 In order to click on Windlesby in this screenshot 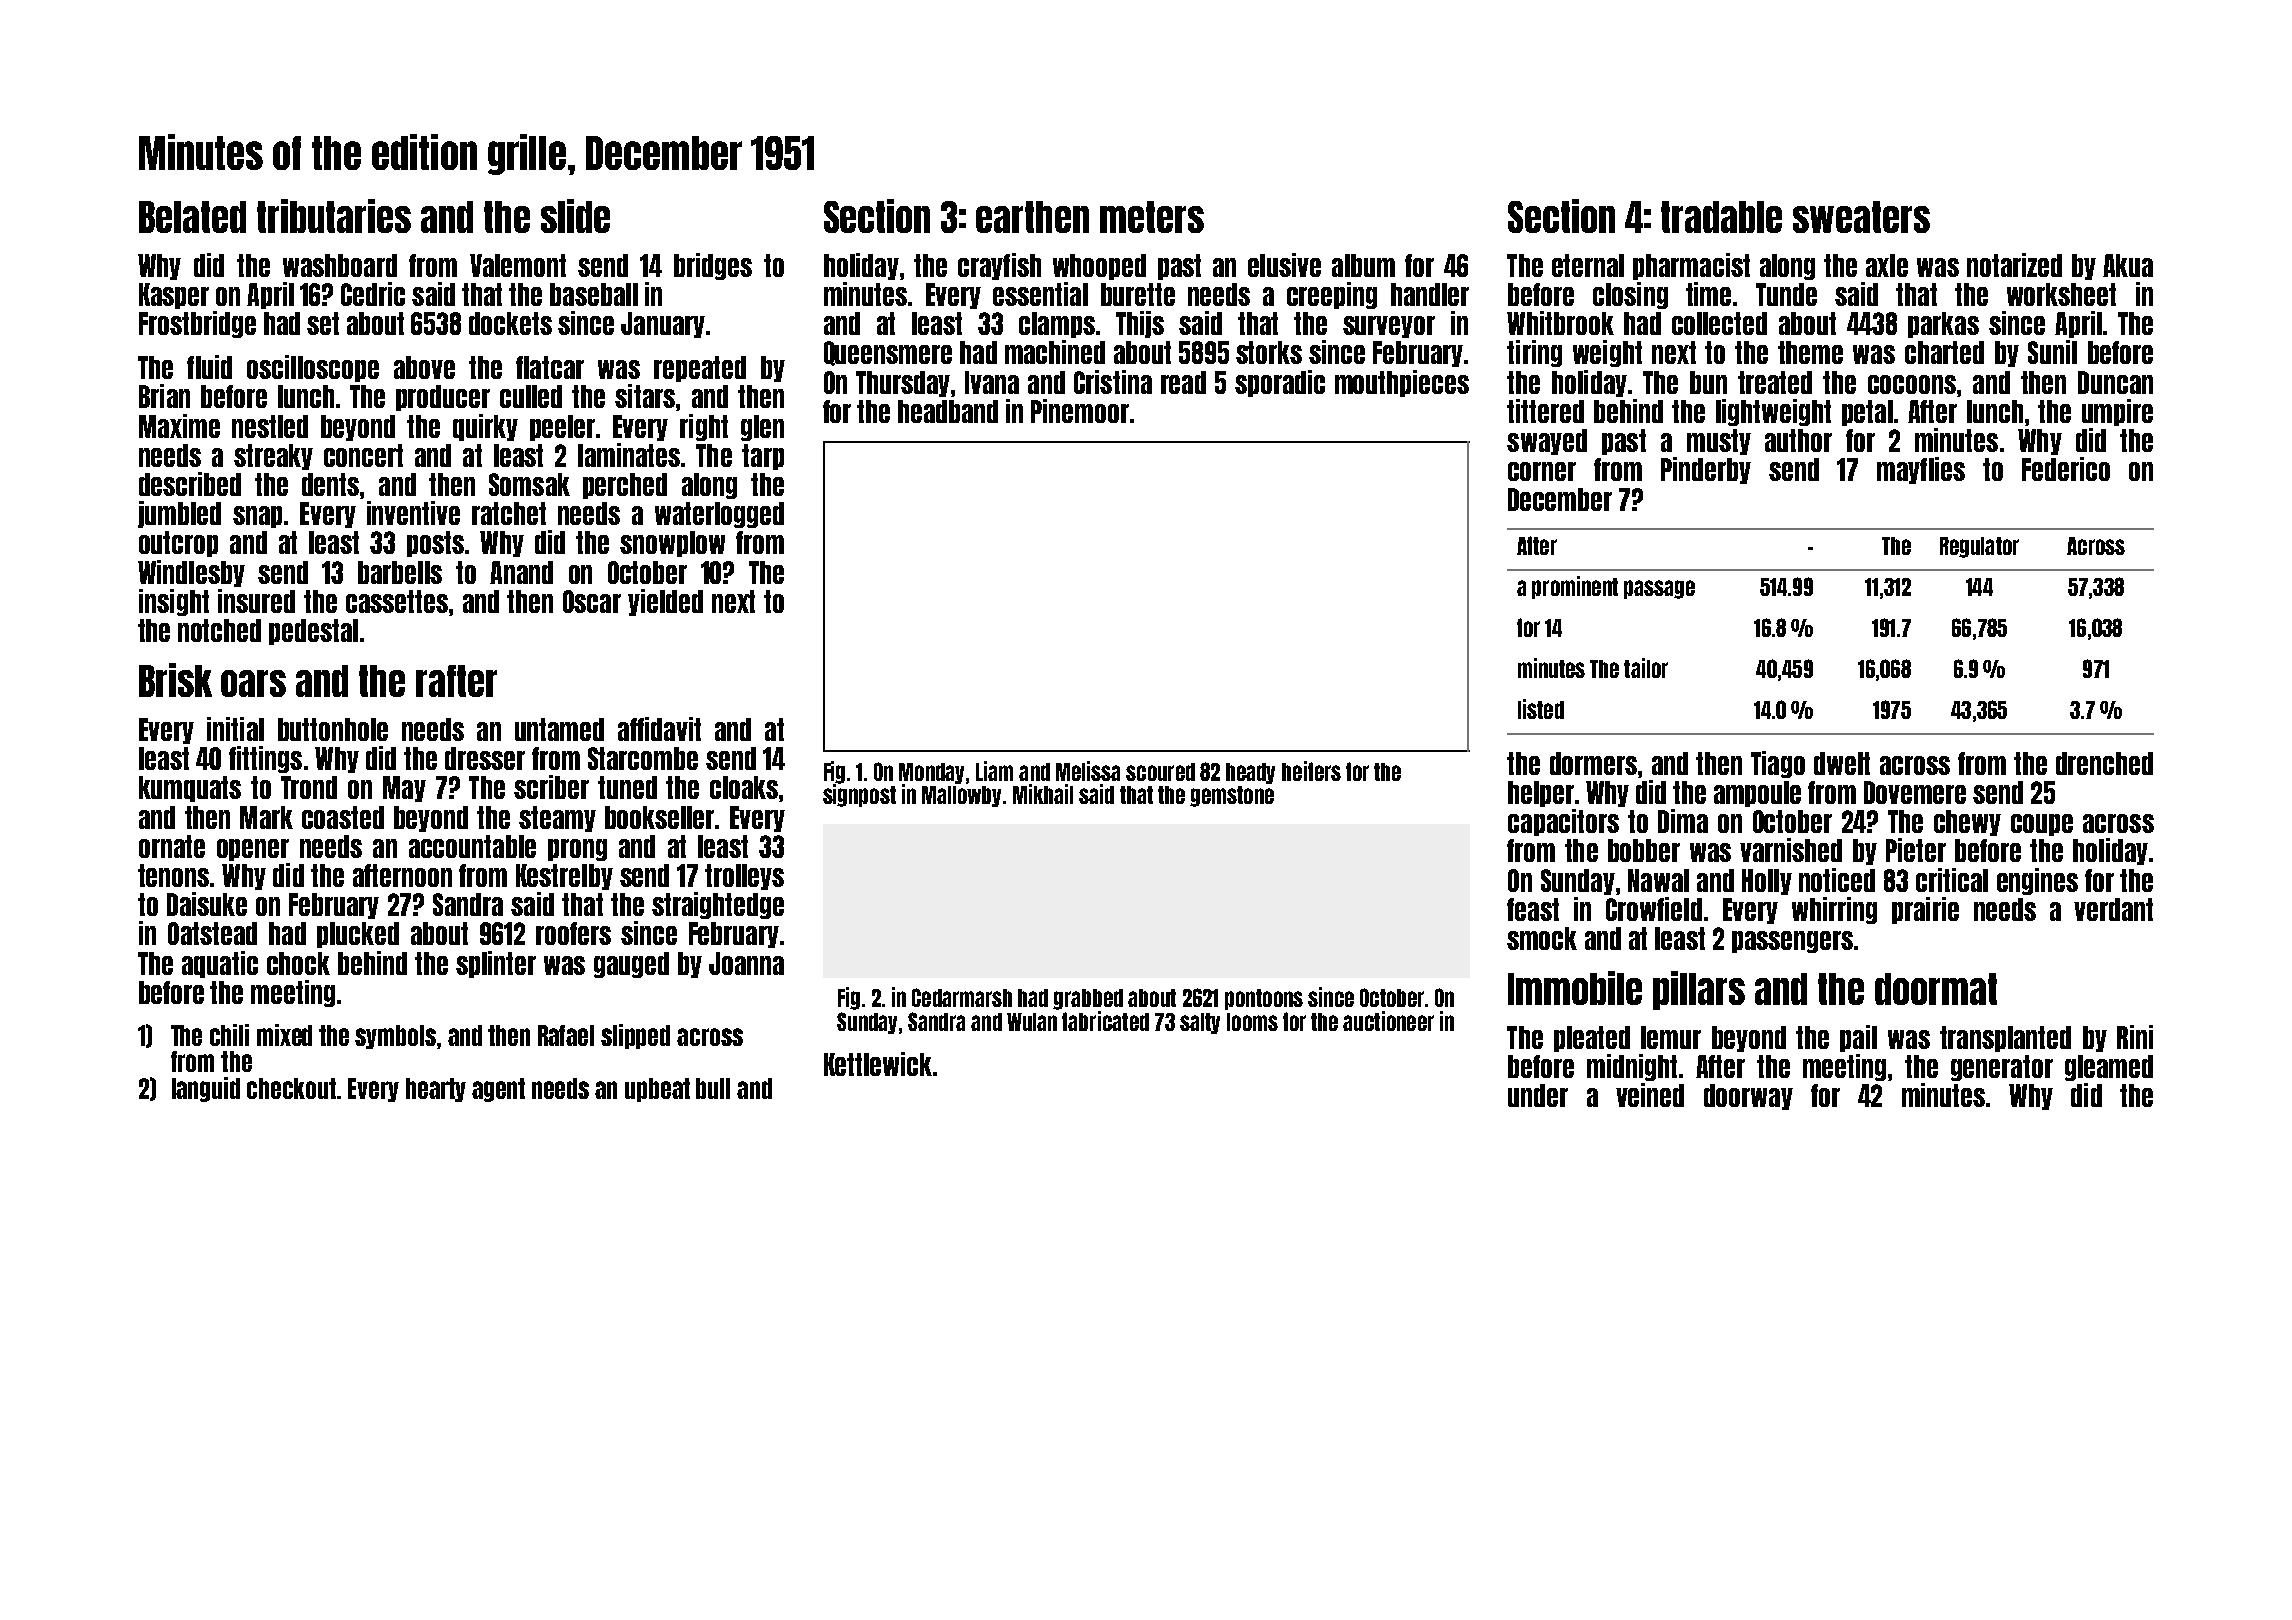, I will do `click(191, 573)`.
